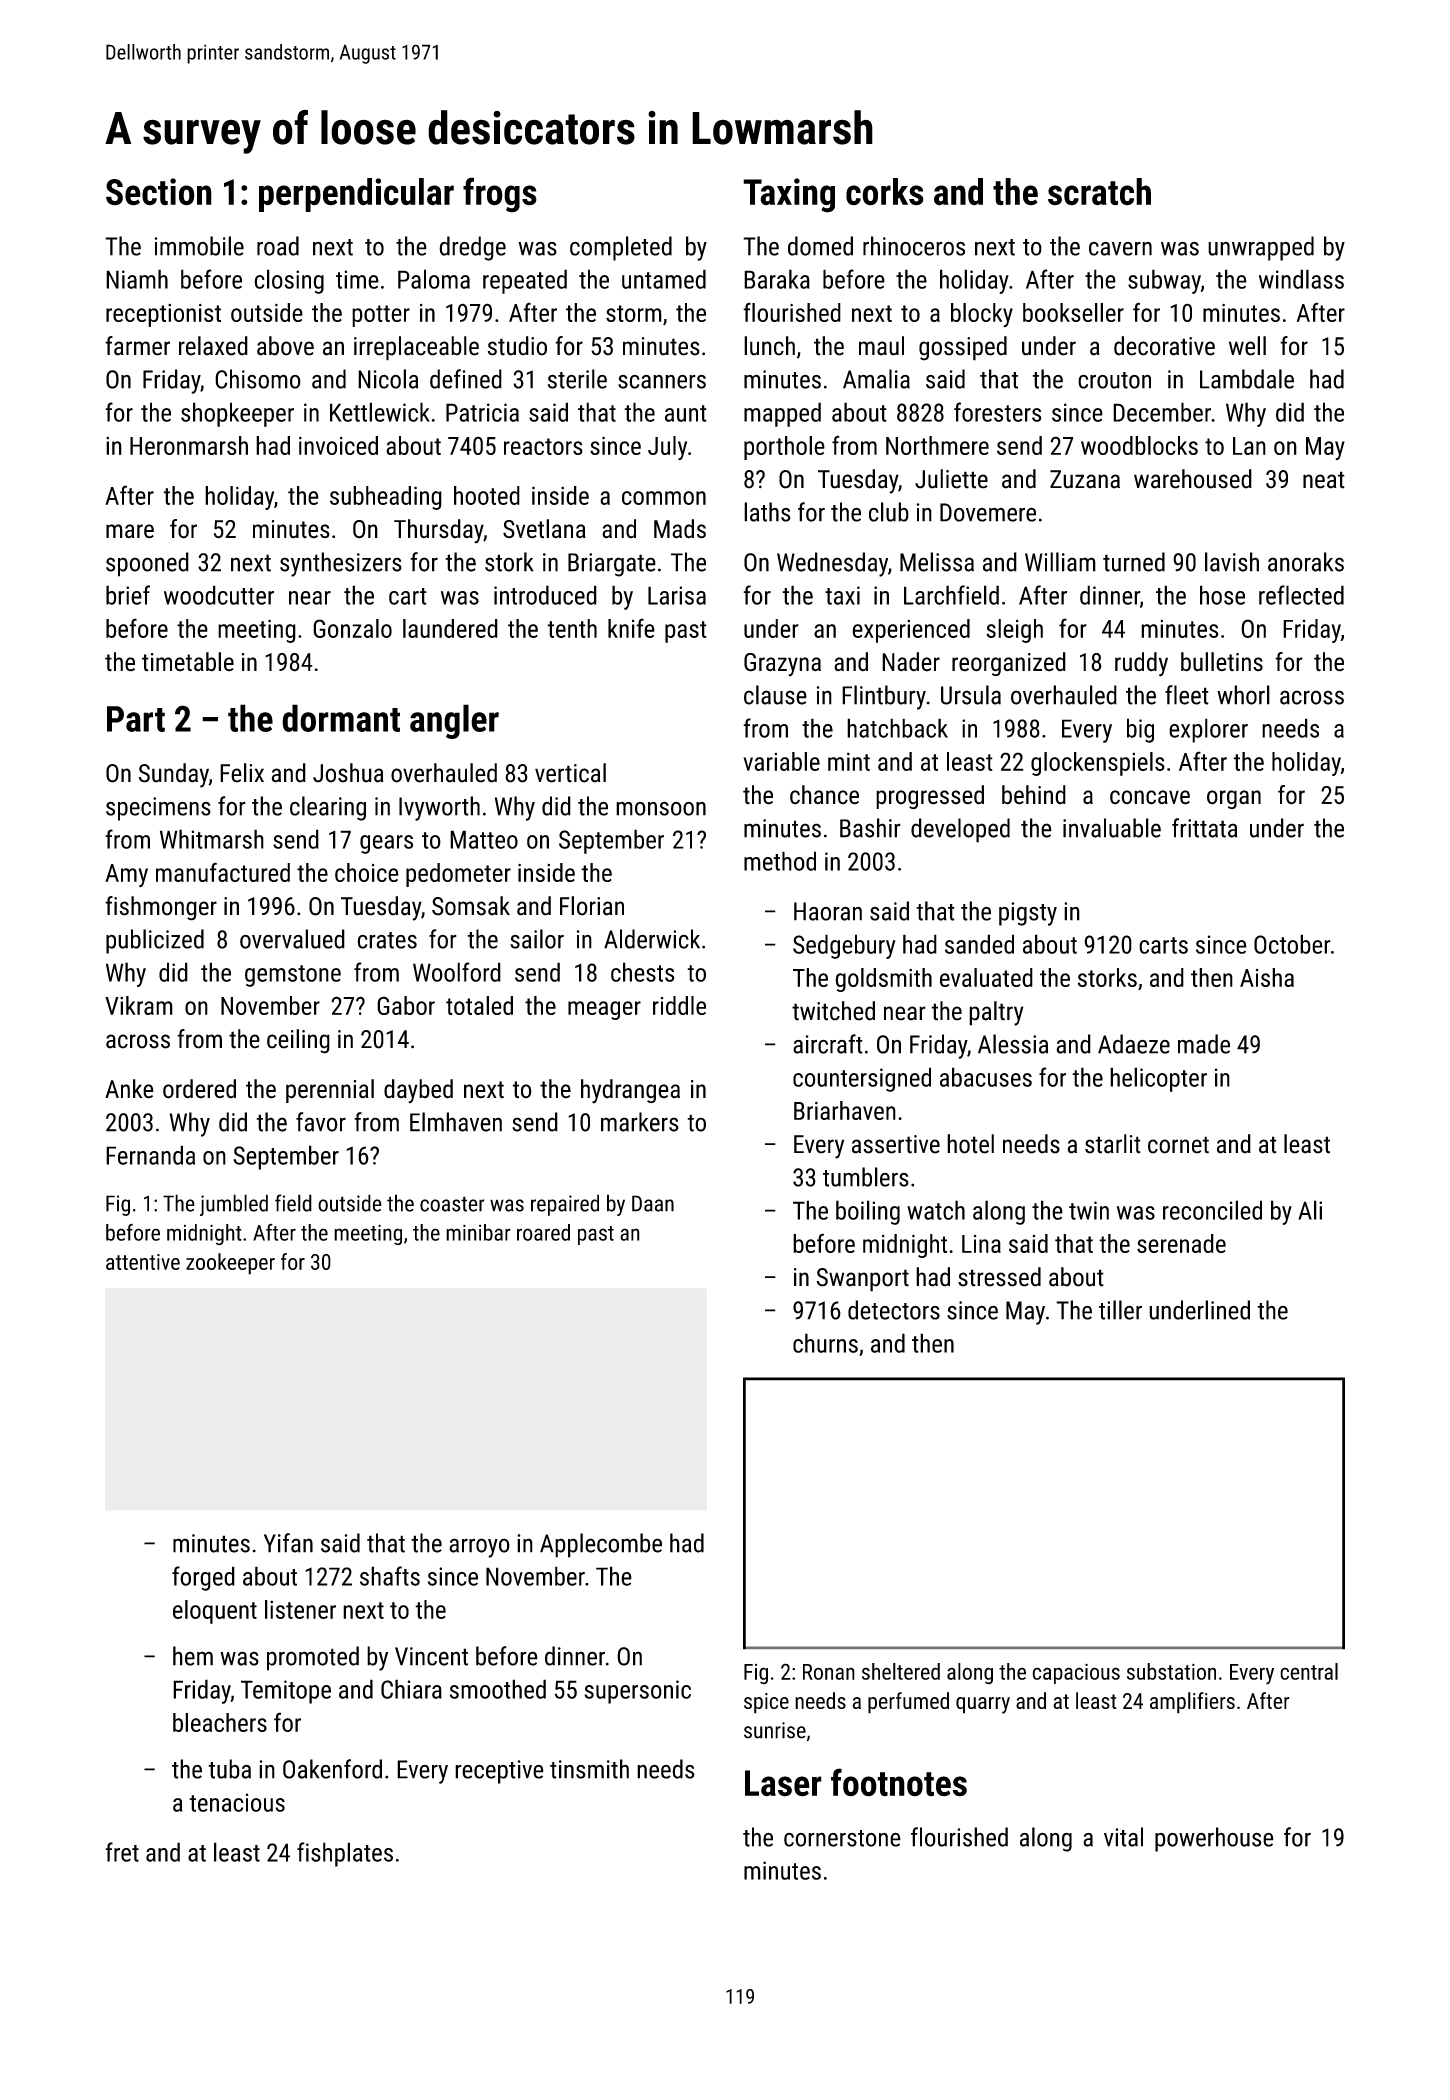 Image resolution: width=1450 pixels, height=2100 pixels. Describe the element at coordinates (885, 192) in the page. I see `corks` at that location.
